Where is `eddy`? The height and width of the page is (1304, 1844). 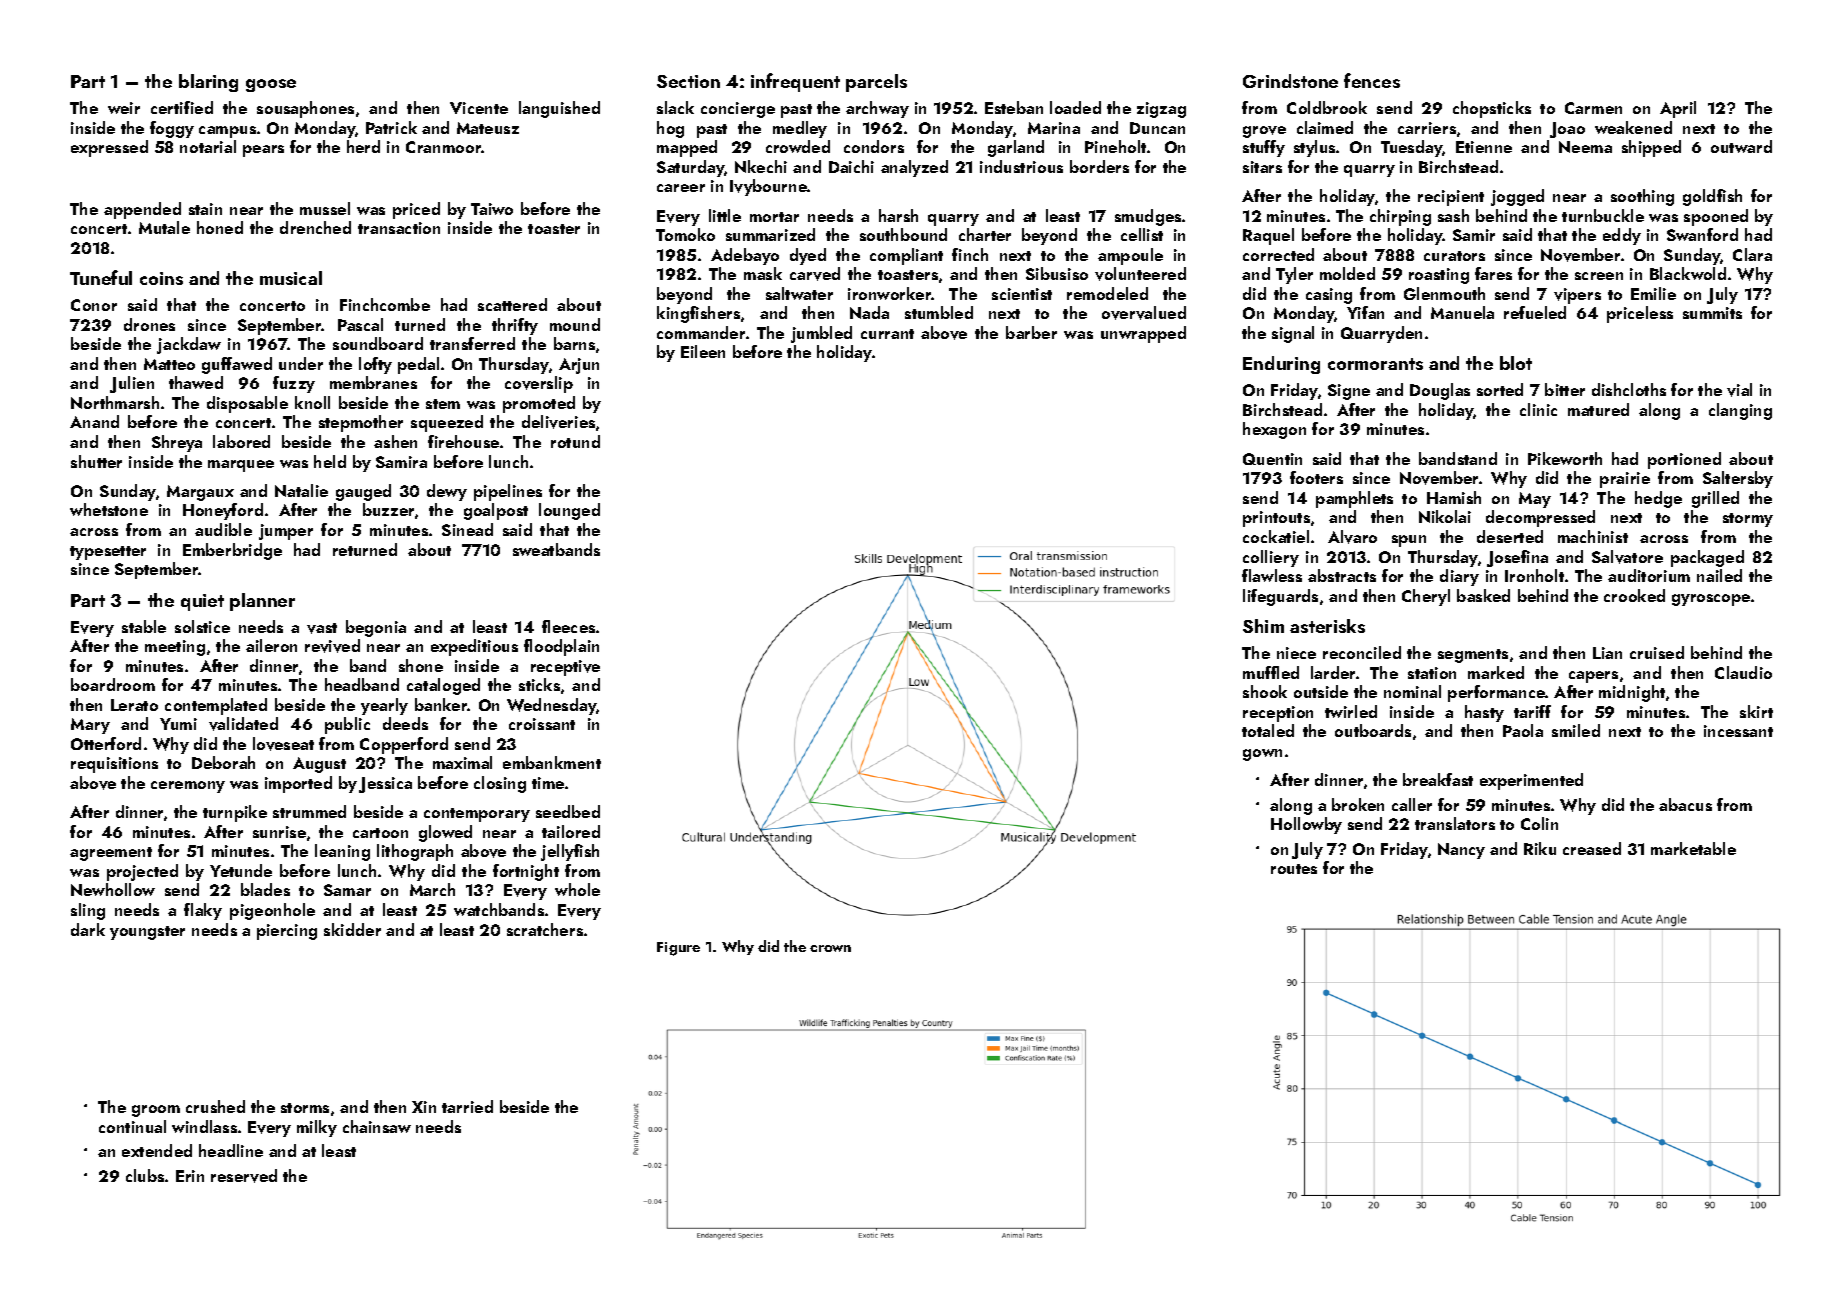
eddy is located at coordinates (1622, 236).
